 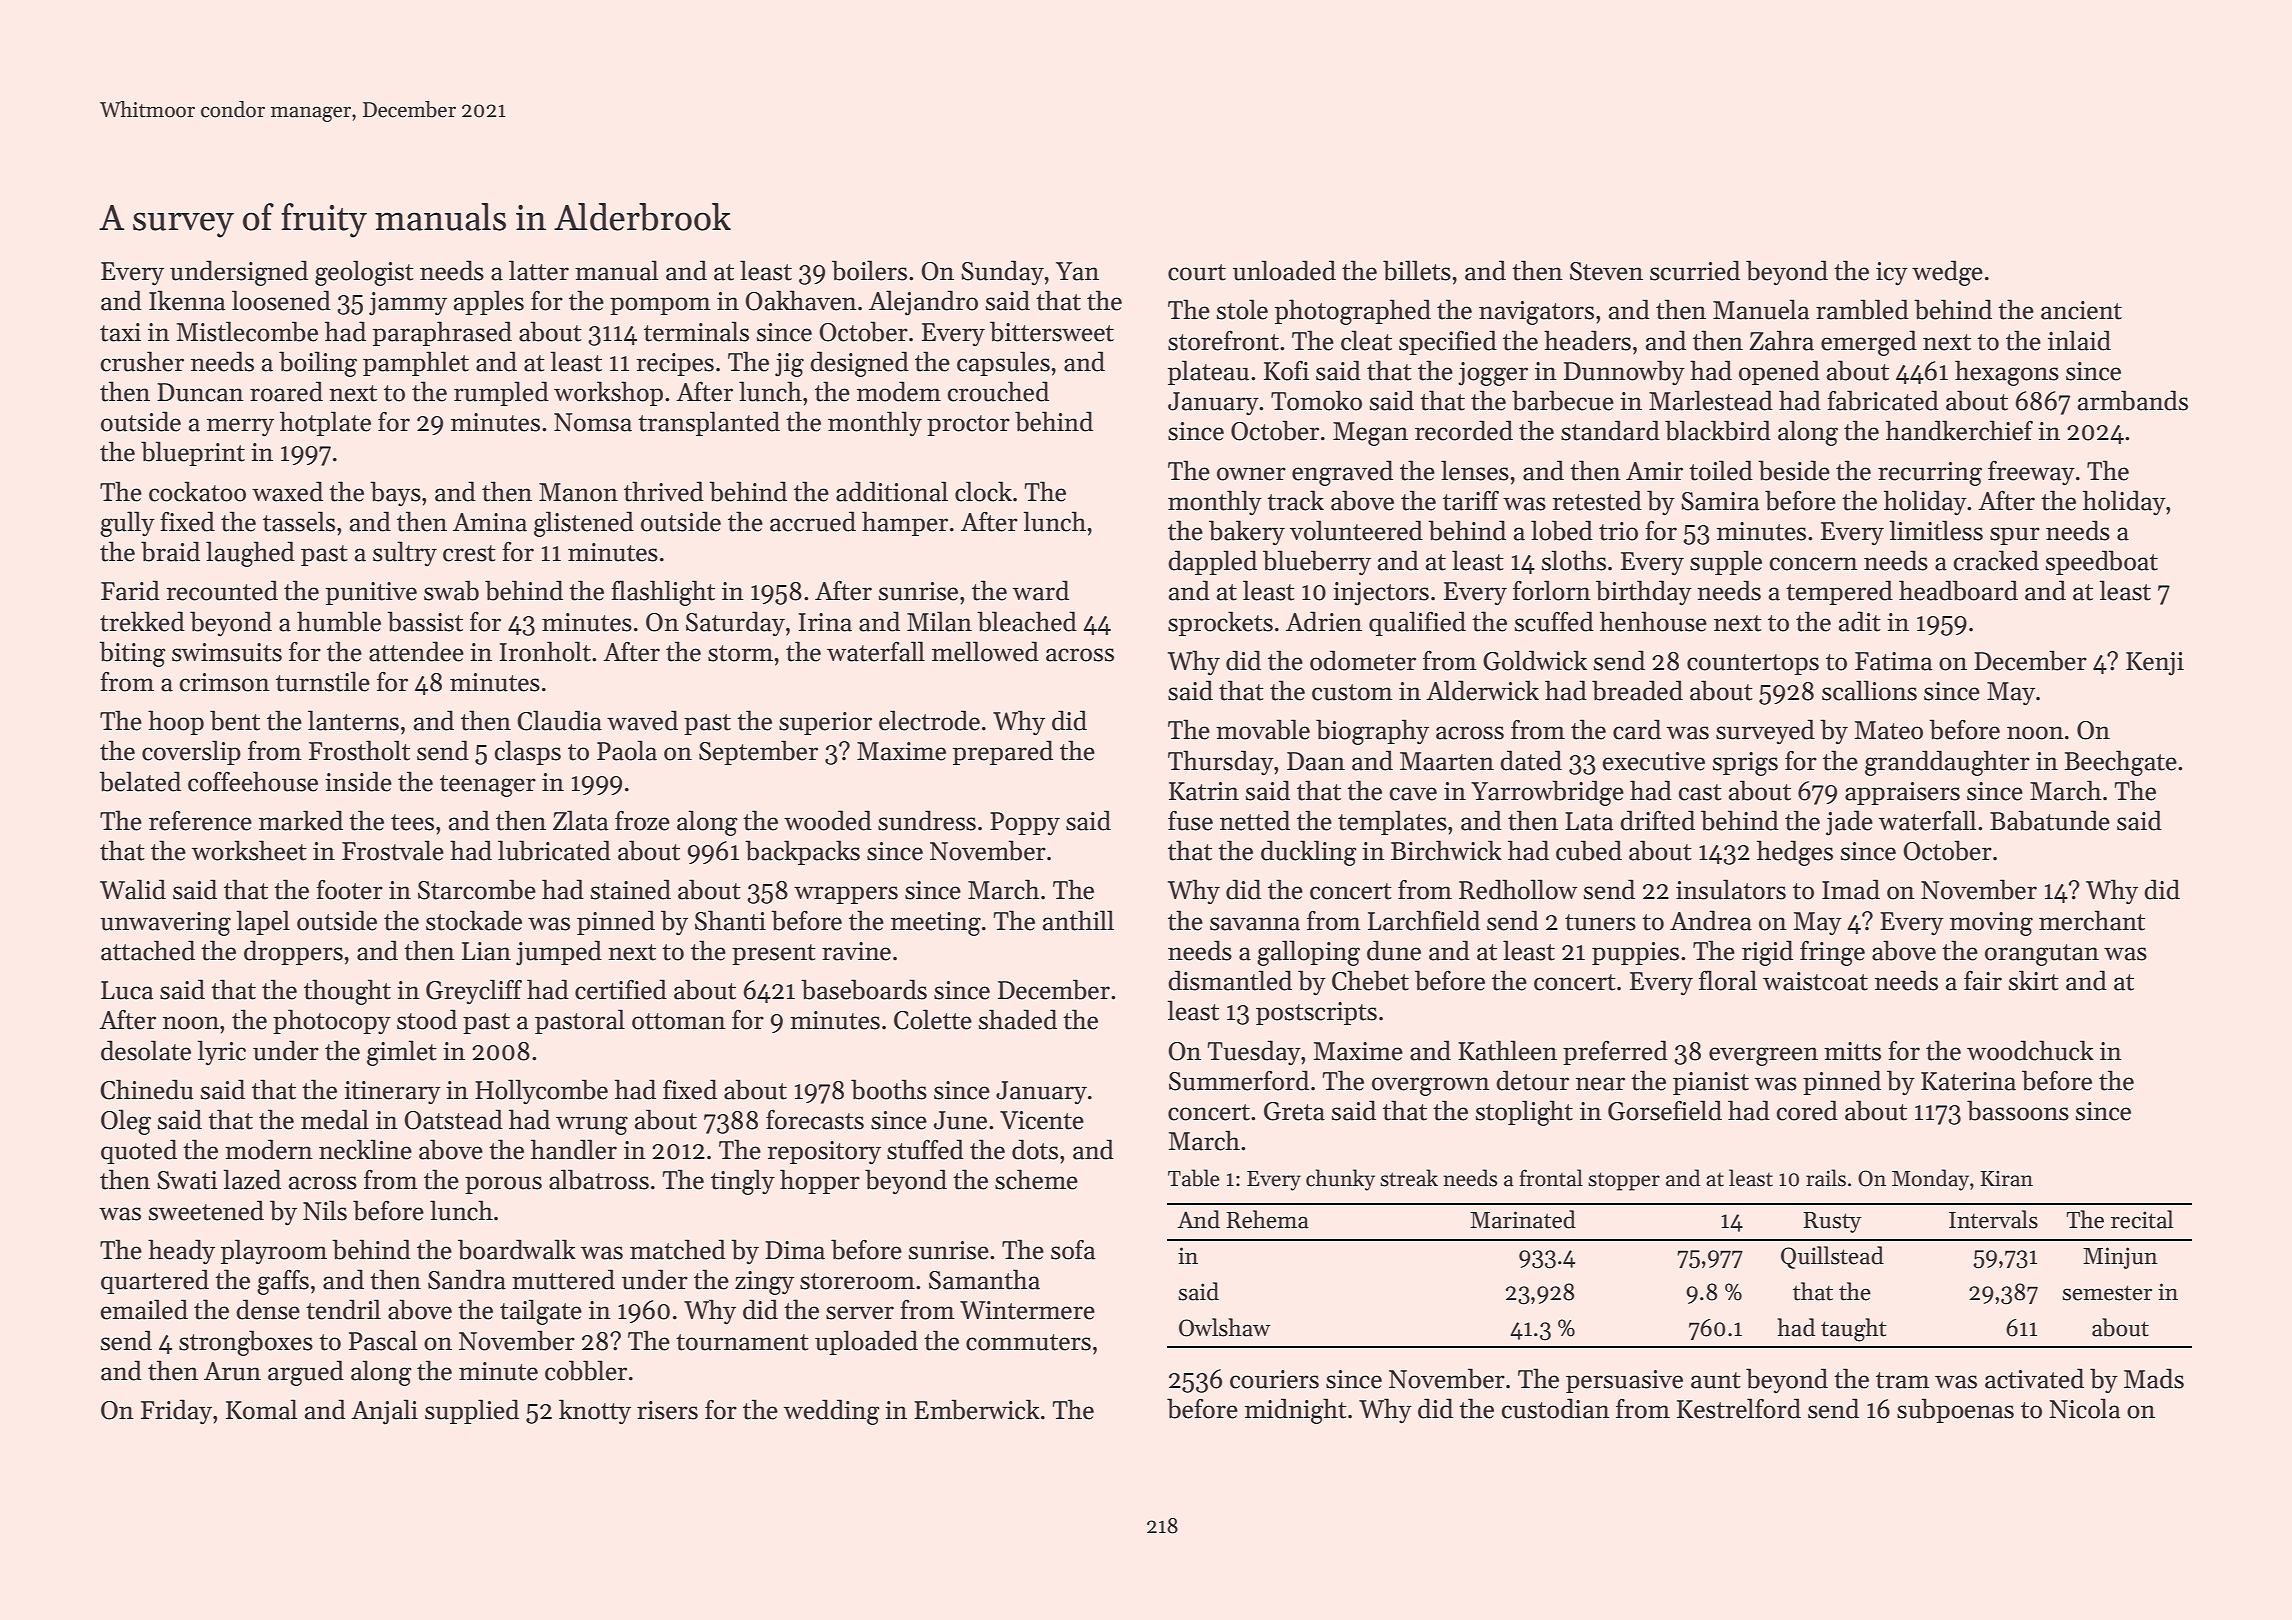 I want to click on tailgate, so click(x=541, y=1312).
